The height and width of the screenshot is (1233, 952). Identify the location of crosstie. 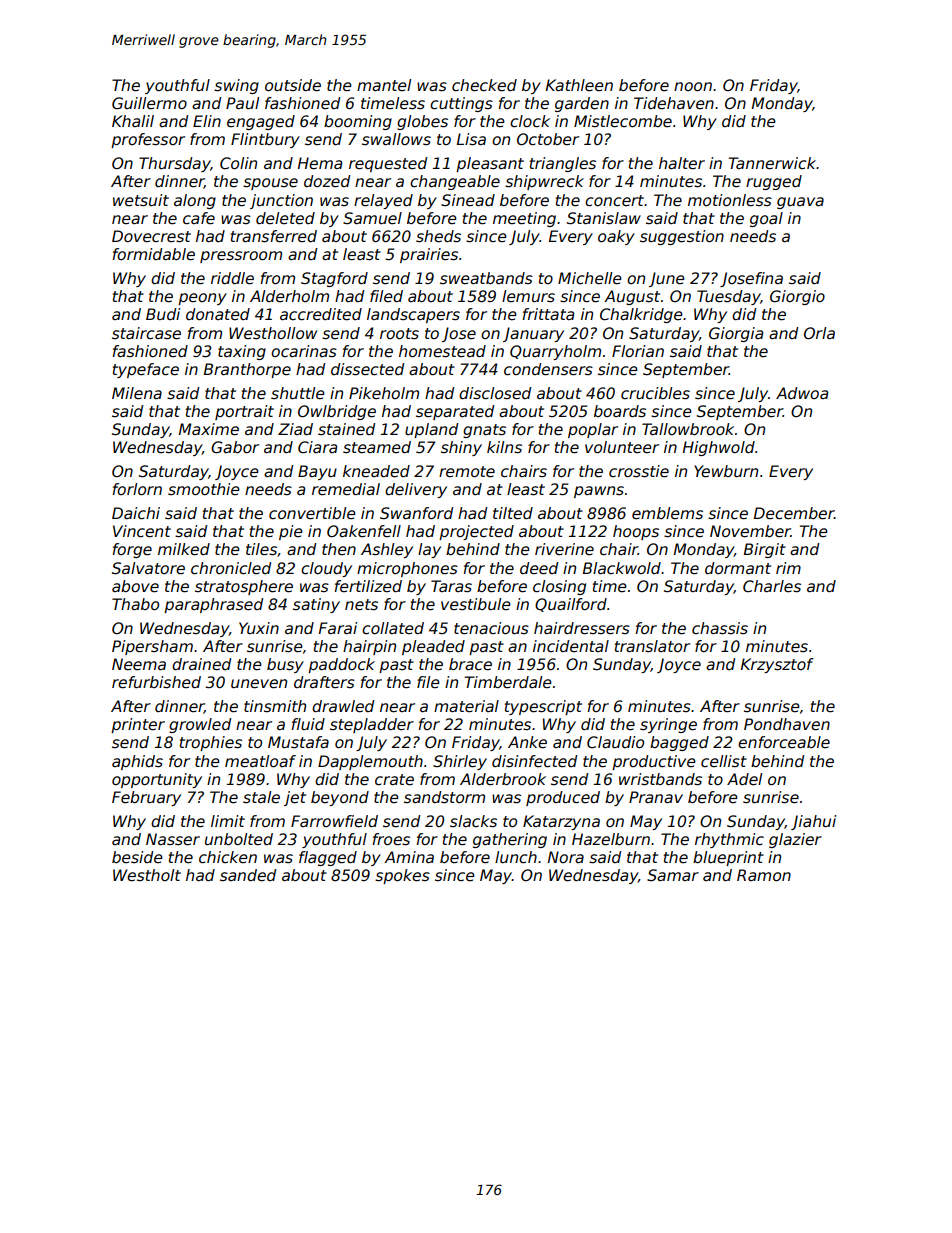
(639, 471).
